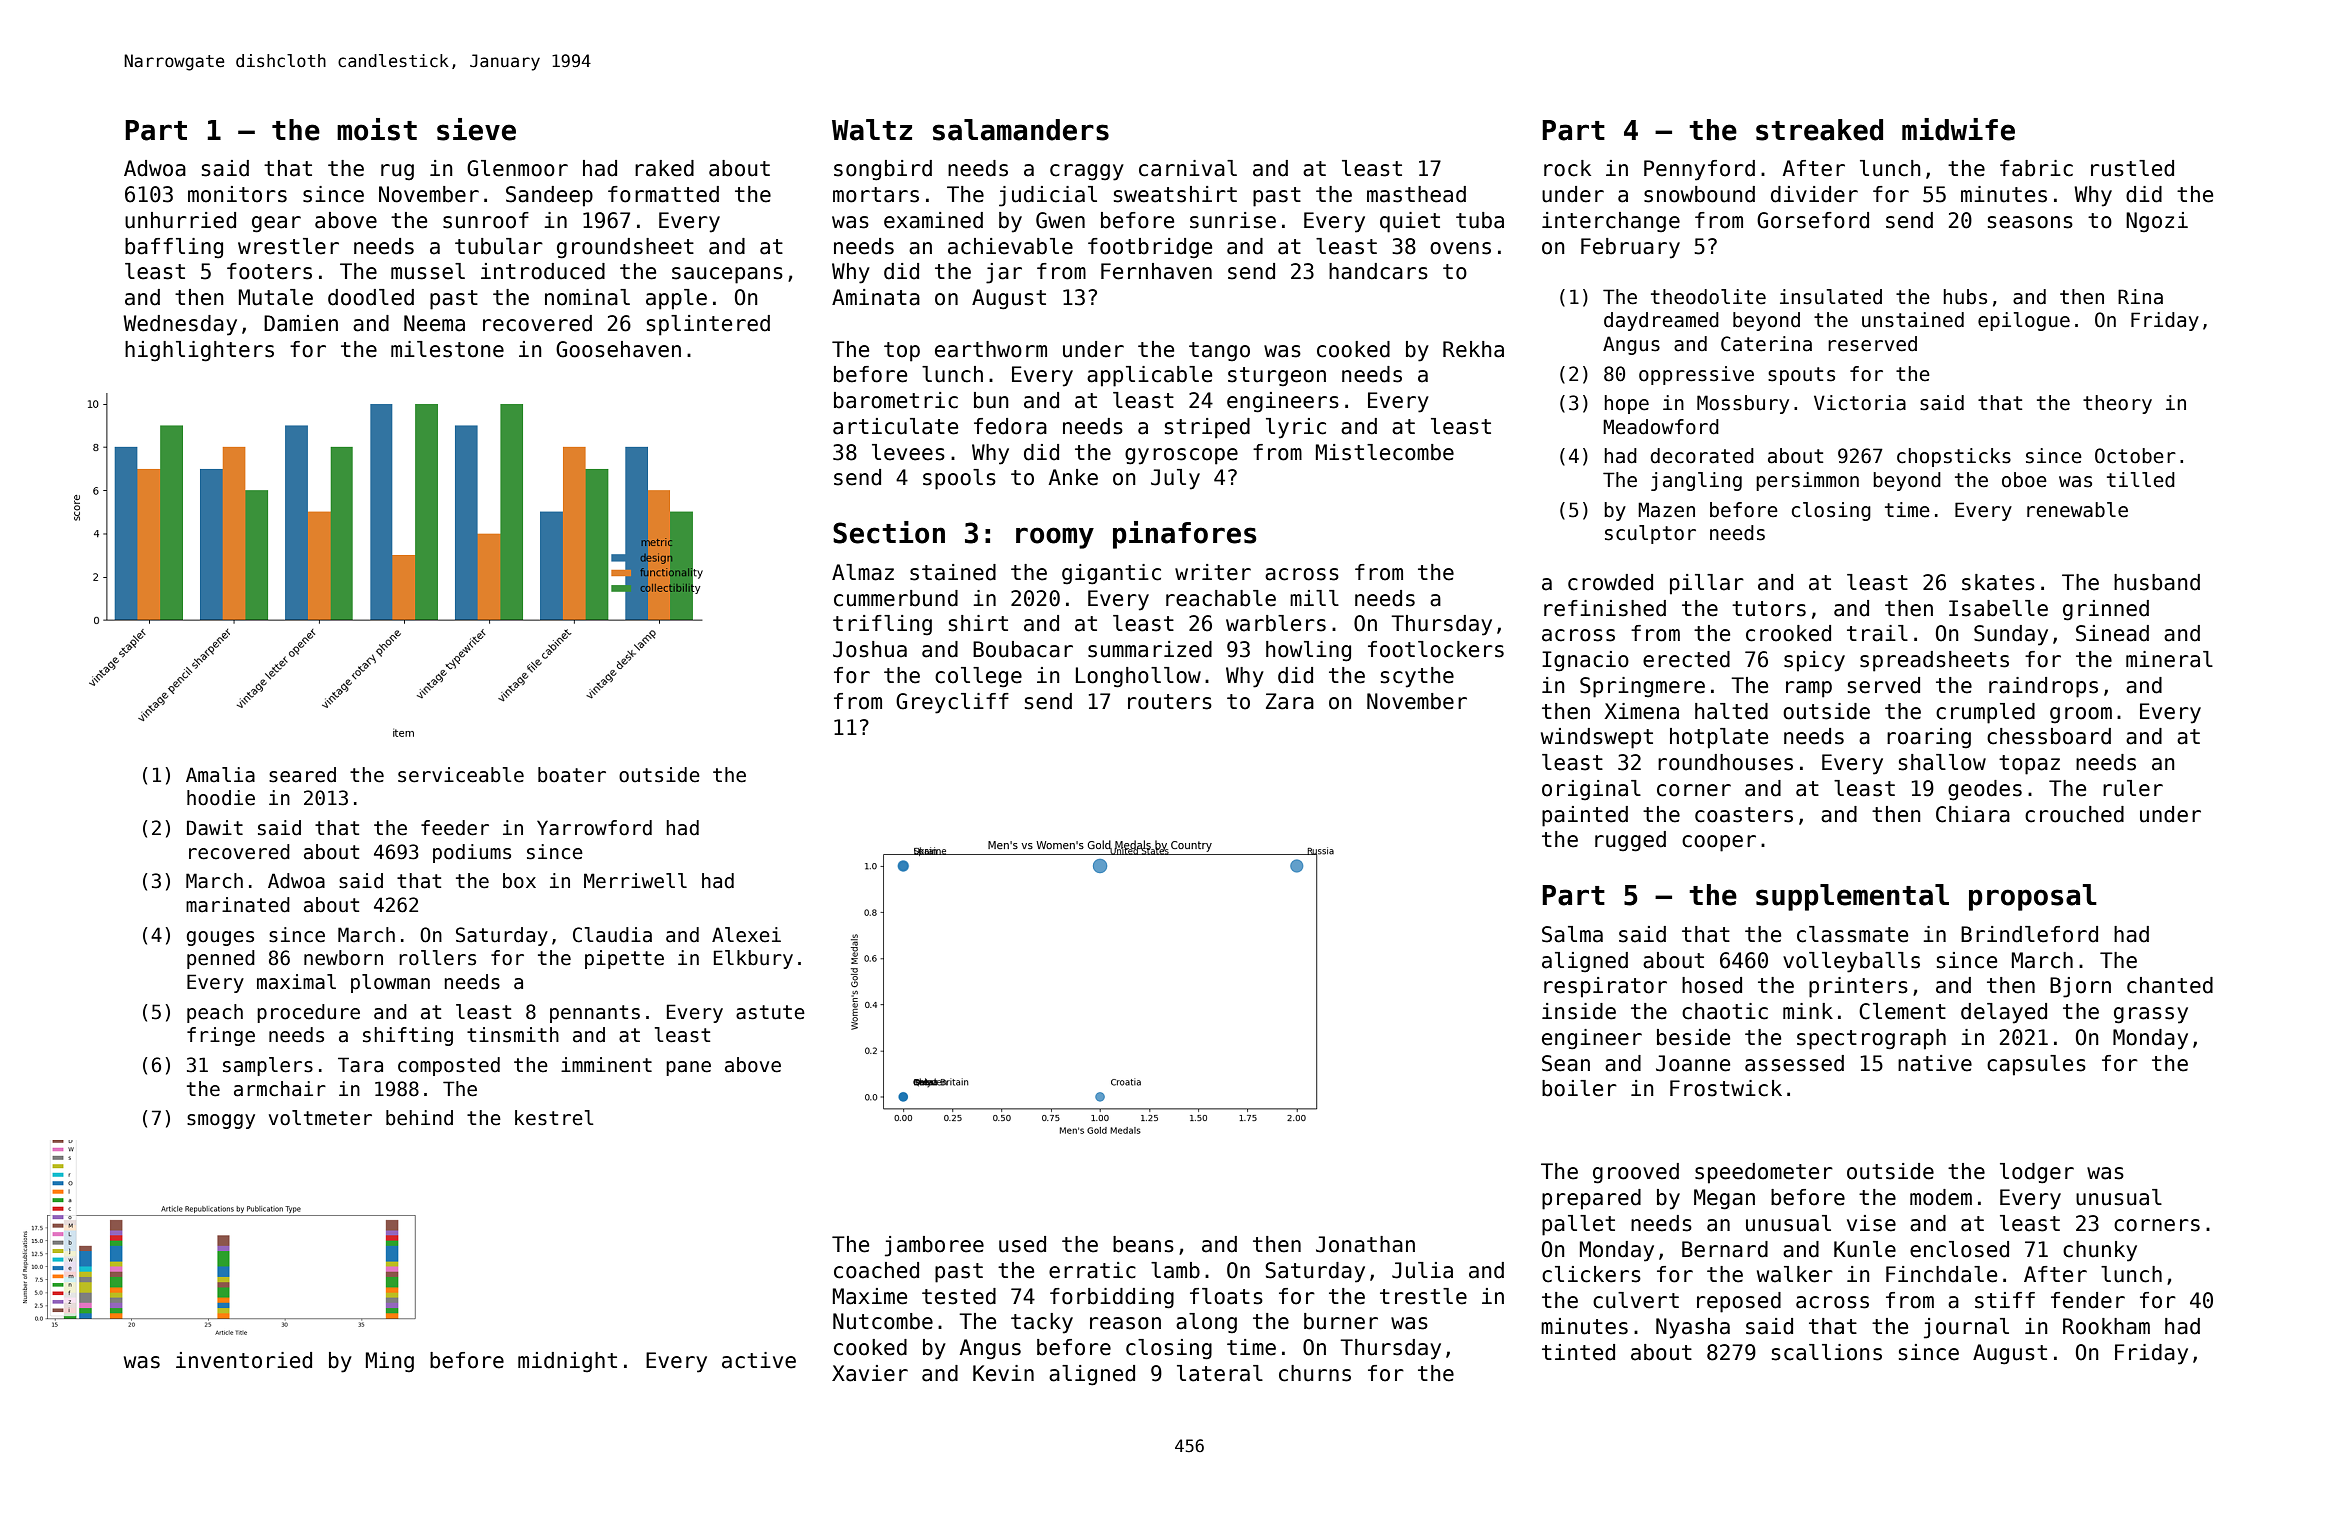  Describe the element at coordinates (1010, 426) in the page. I see `fedora` at that location.
